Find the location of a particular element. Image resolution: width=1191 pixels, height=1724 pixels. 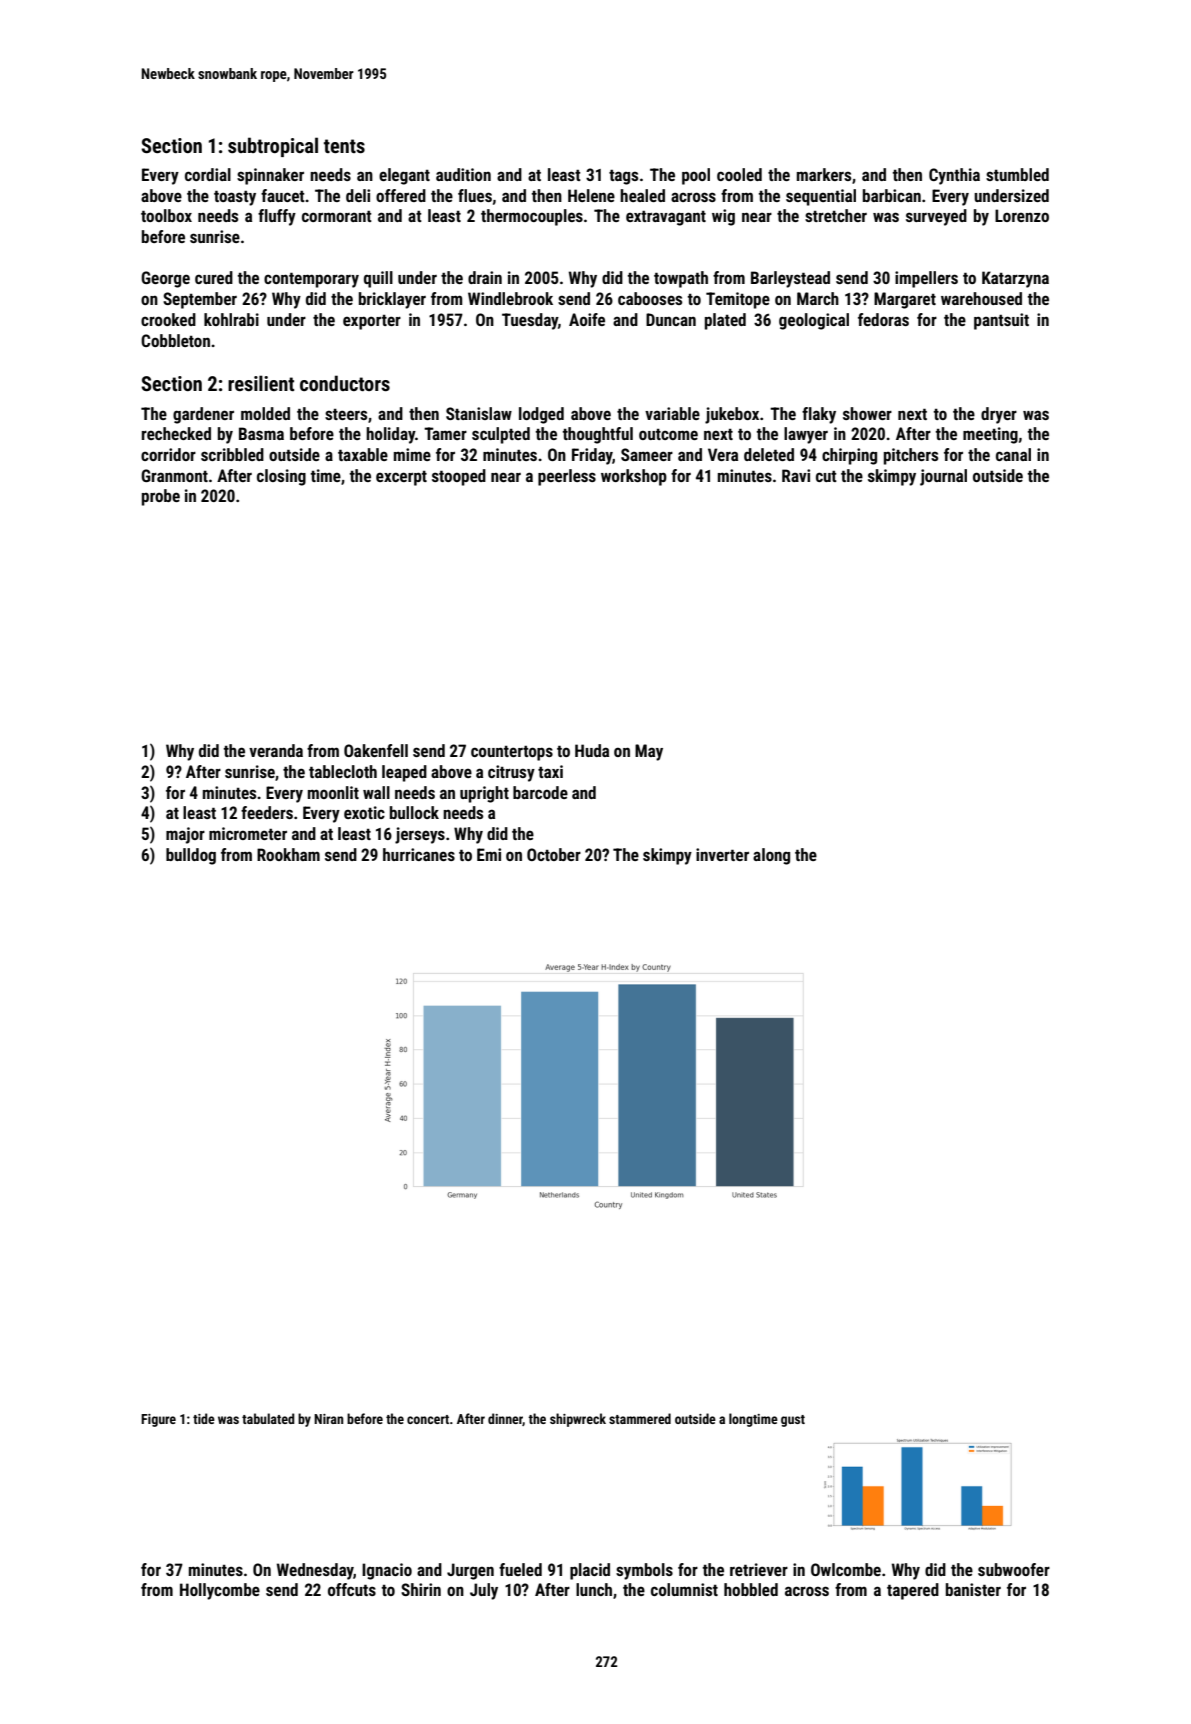

tabulated is located at coordinates (268, 1418).
